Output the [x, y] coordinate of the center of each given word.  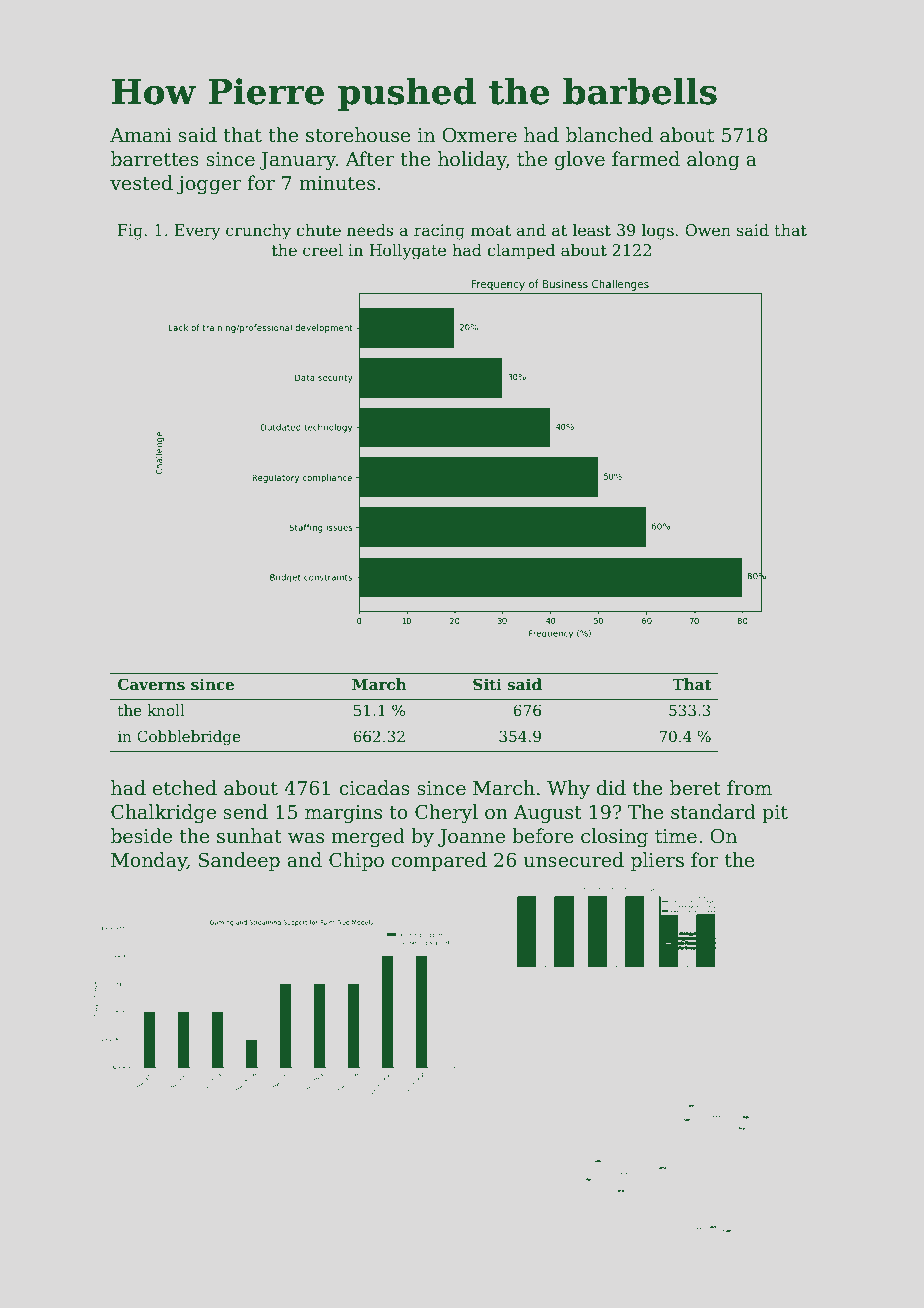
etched [185, 788]
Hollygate [407, 251]
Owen [708, 230]
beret [695, 788]
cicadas [374, 788]
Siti [487, 684]
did [611, 788]
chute [319, 230]
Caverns [151, 684]
